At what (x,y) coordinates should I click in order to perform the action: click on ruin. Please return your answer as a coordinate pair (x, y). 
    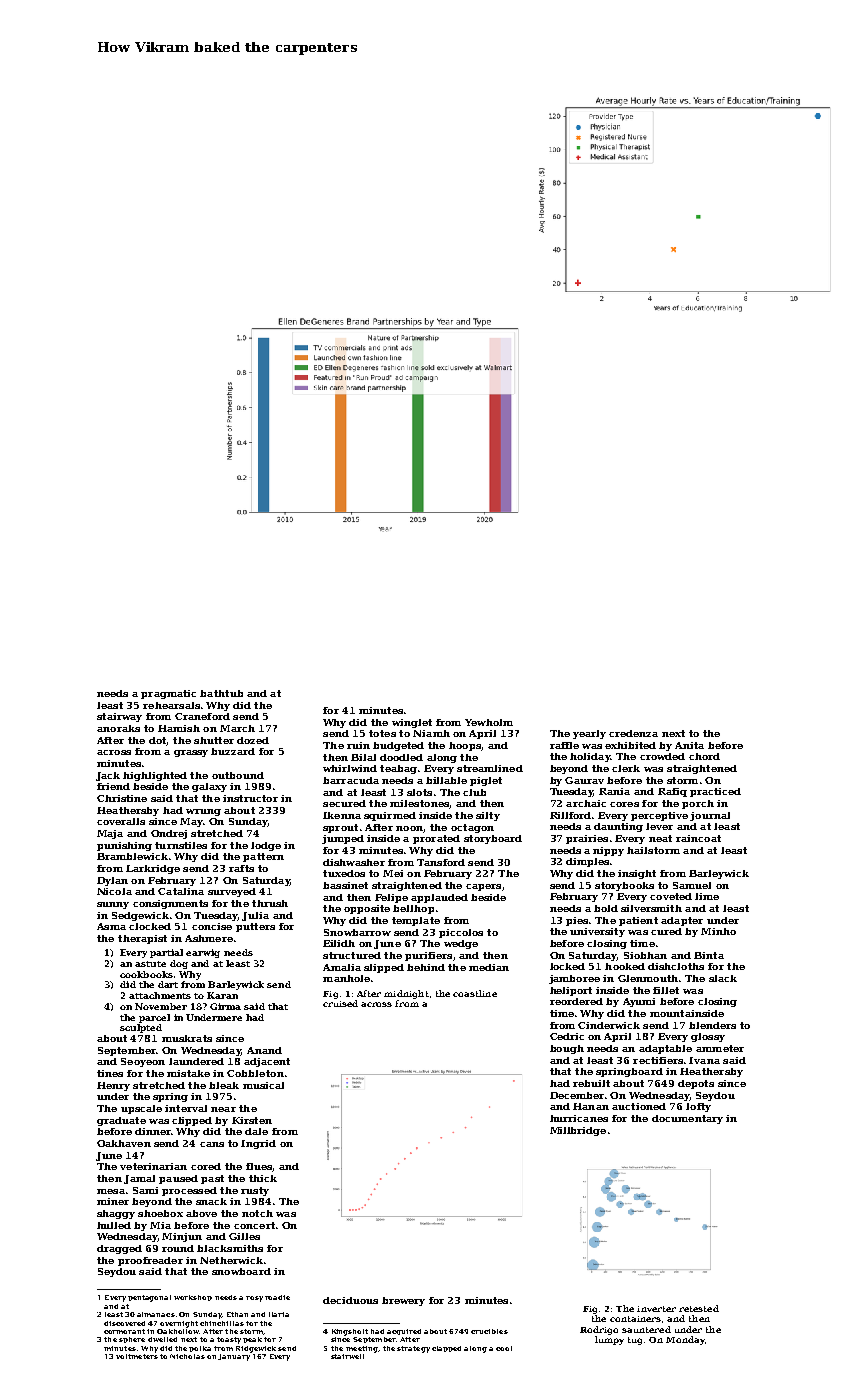
    Looking at the image, I should click on (358, 745).
